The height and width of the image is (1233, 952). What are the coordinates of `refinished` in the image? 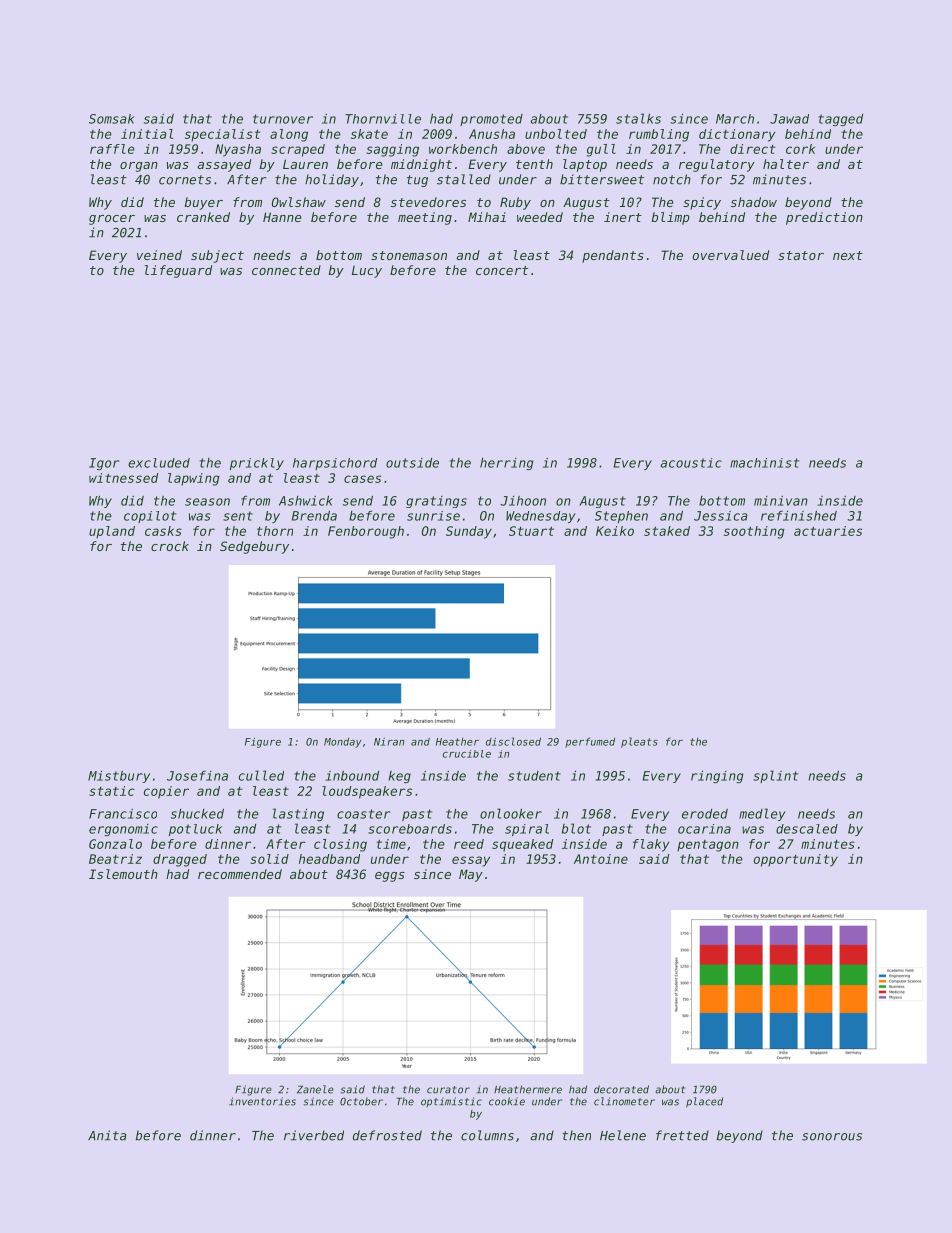 It's located at (799, 515).
